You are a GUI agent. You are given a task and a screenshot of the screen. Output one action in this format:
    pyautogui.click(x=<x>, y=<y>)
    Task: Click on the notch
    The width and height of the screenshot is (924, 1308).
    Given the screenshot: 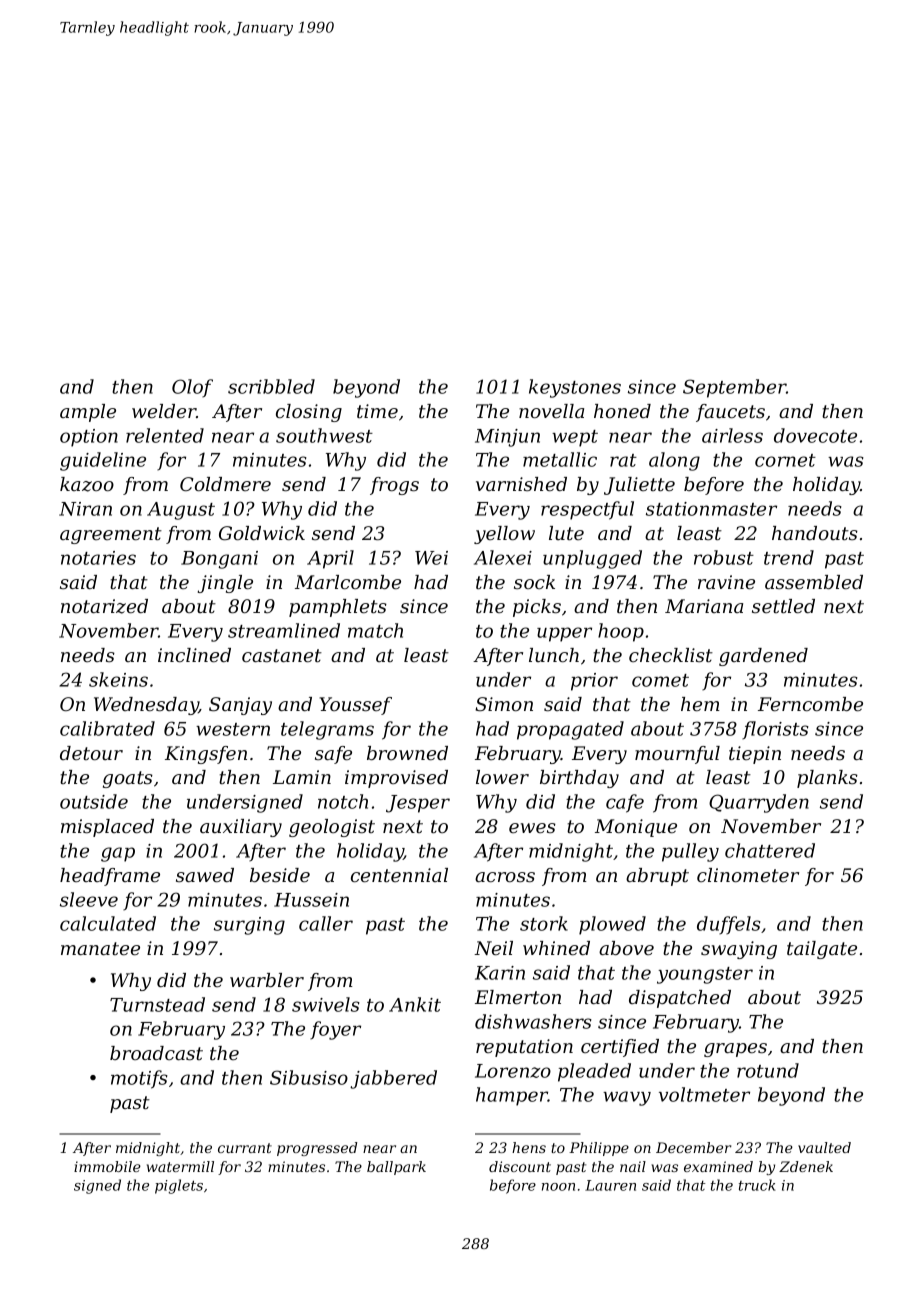 What is the action you would take?
    pyautogui.click(x=343, y=801)
